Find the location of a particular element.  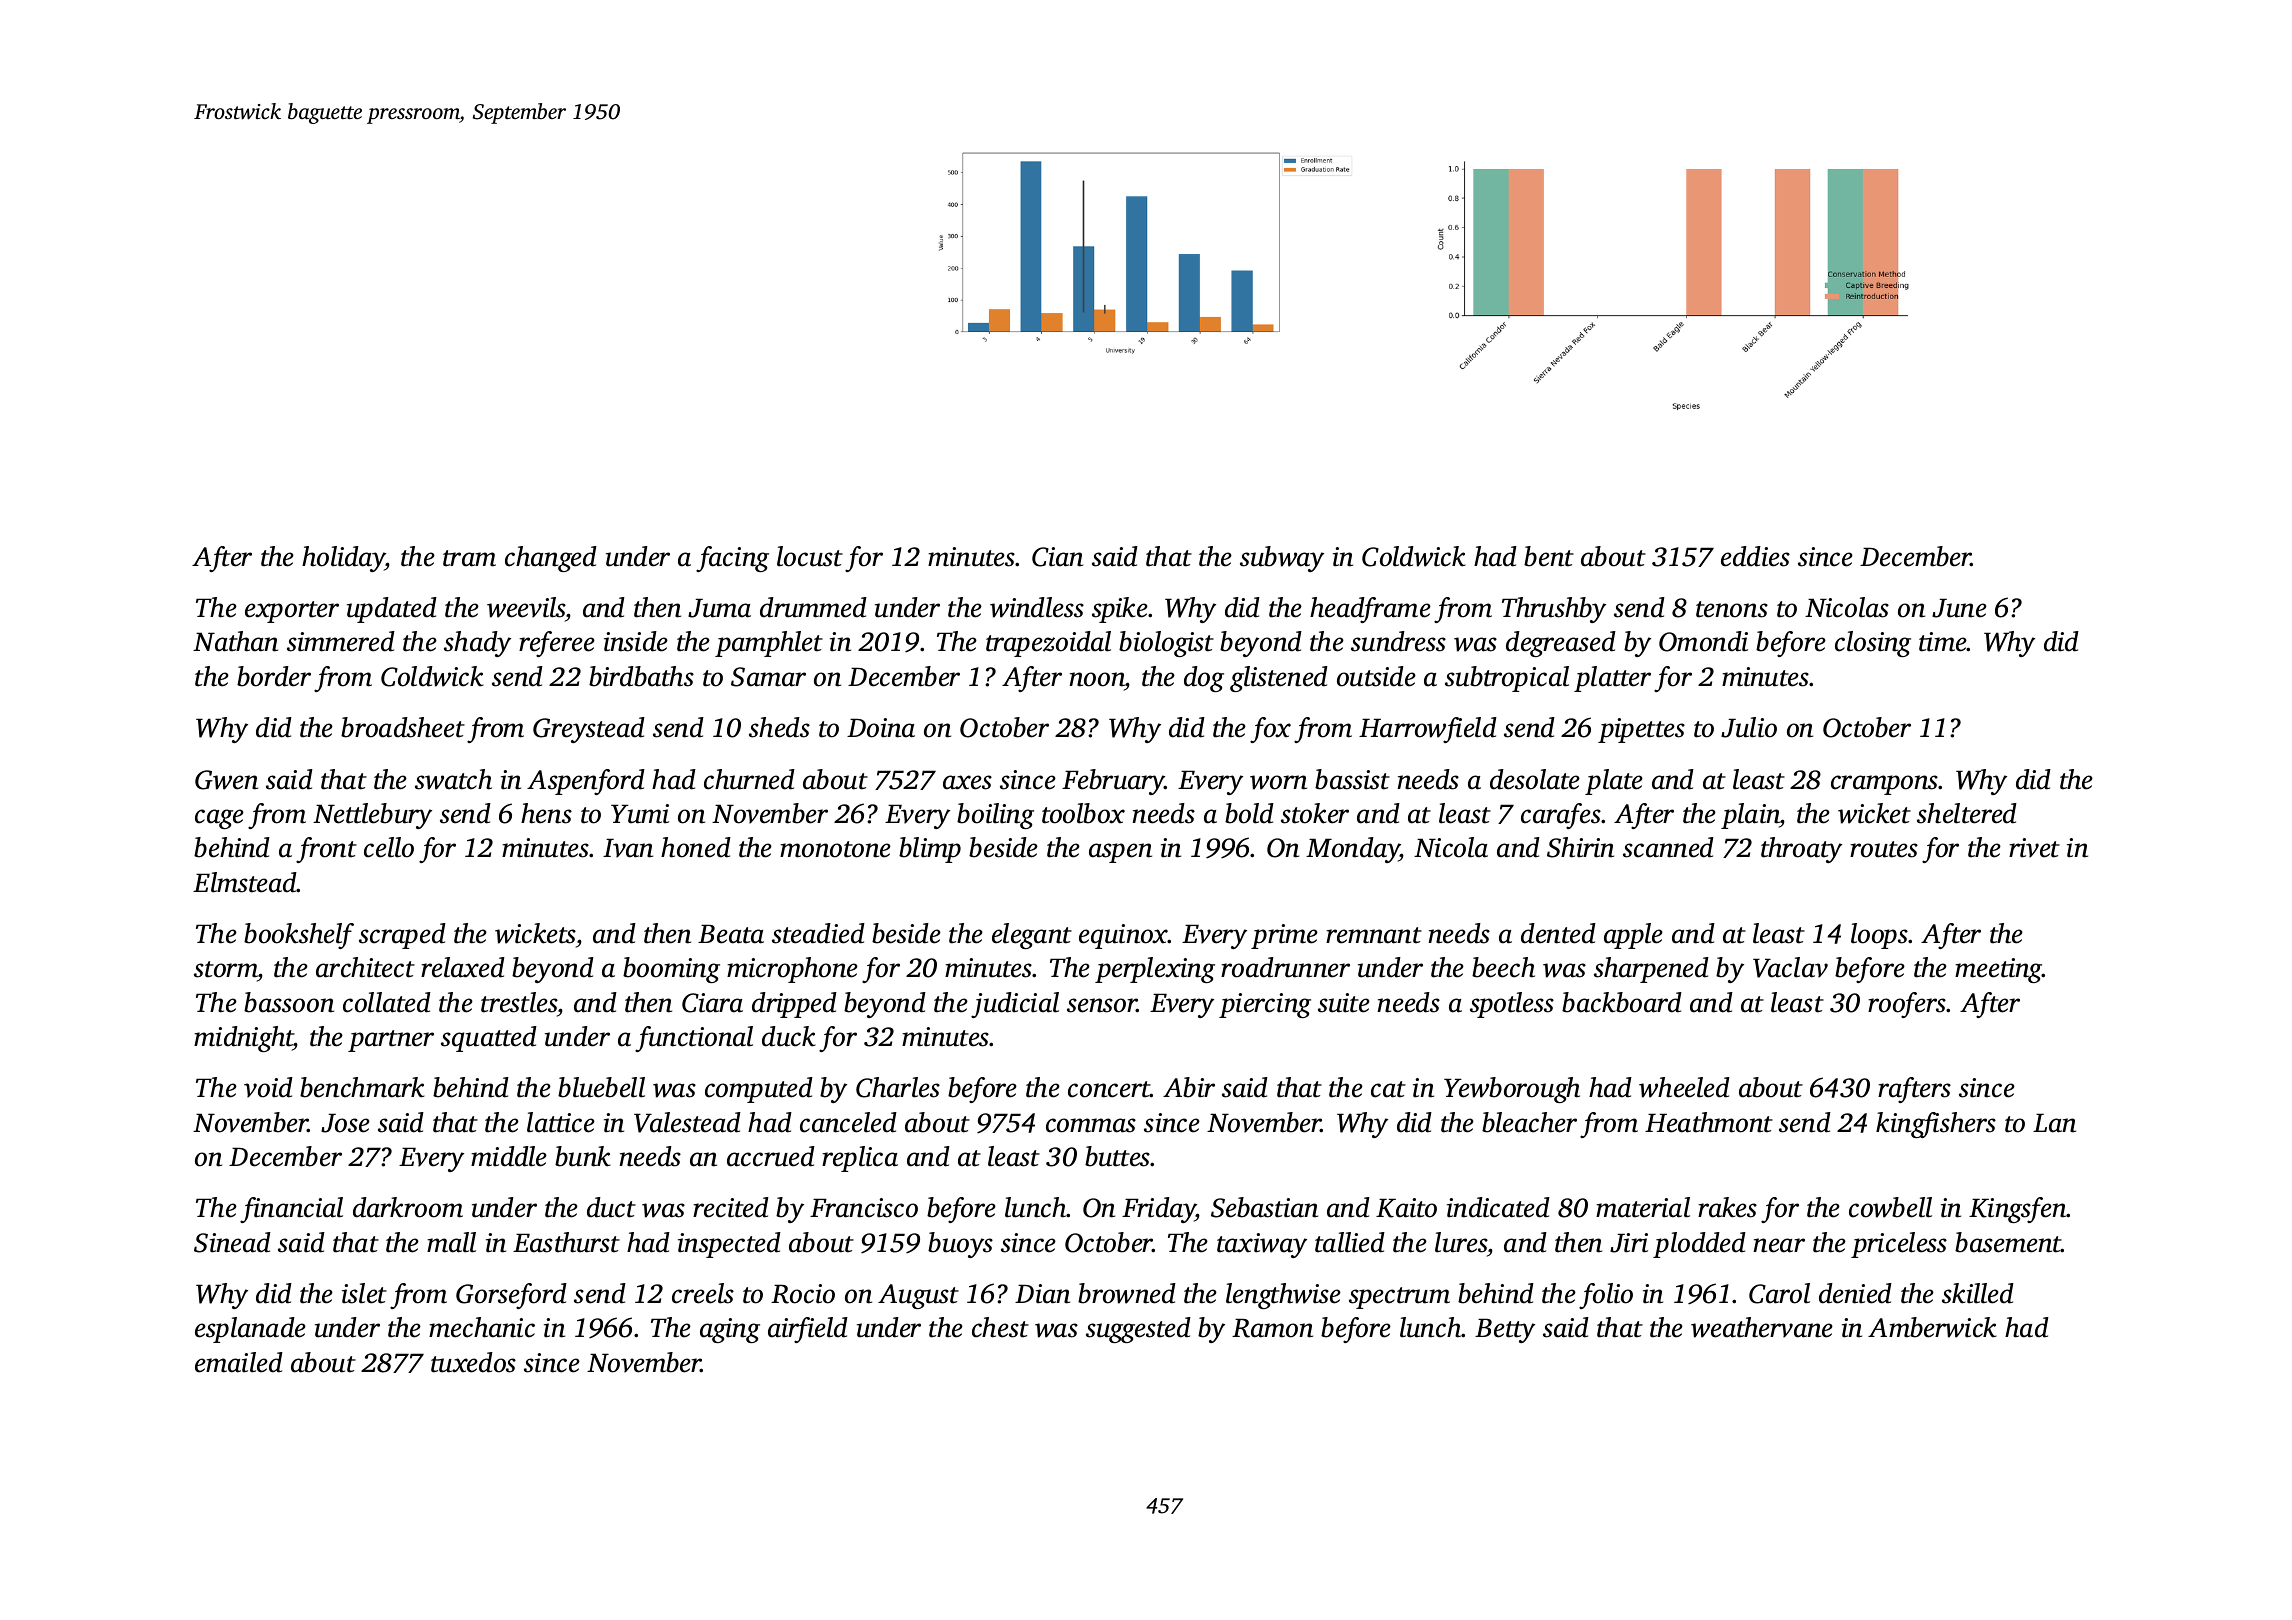

time is located at coordinates (1943, 642).
